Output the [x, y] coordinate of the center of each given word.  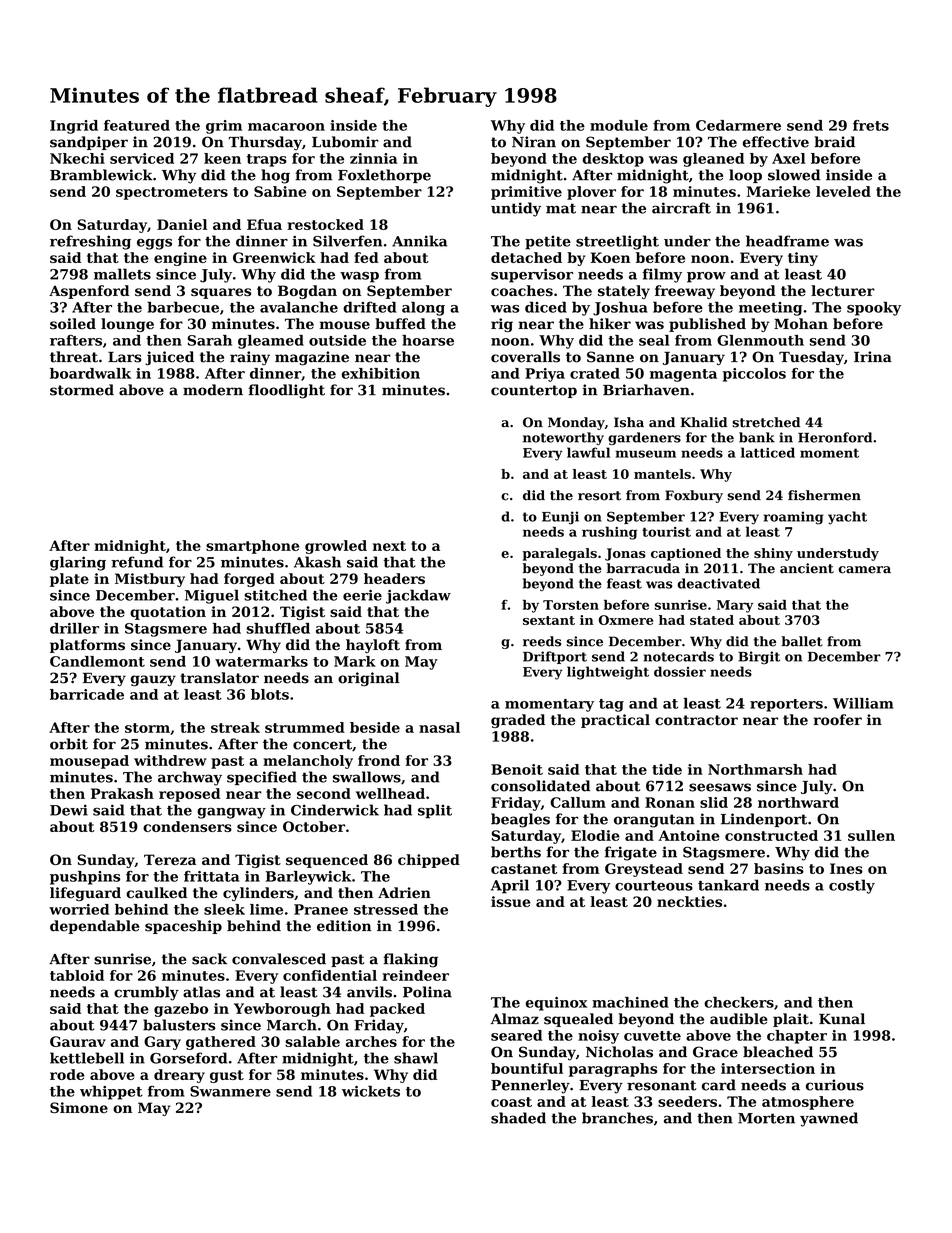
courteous [654, 886]
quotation [168, 613]
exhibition [381, 373]
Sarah [209, 340]
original [368, 679]
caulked [156, 893]
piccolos [754, 375]
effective [776, 142]
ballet [802, 641]
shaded [518, 1118]
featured [137, 125]
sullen [871, 835]
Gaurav [78, 1041]
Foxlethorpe [384, 176]
